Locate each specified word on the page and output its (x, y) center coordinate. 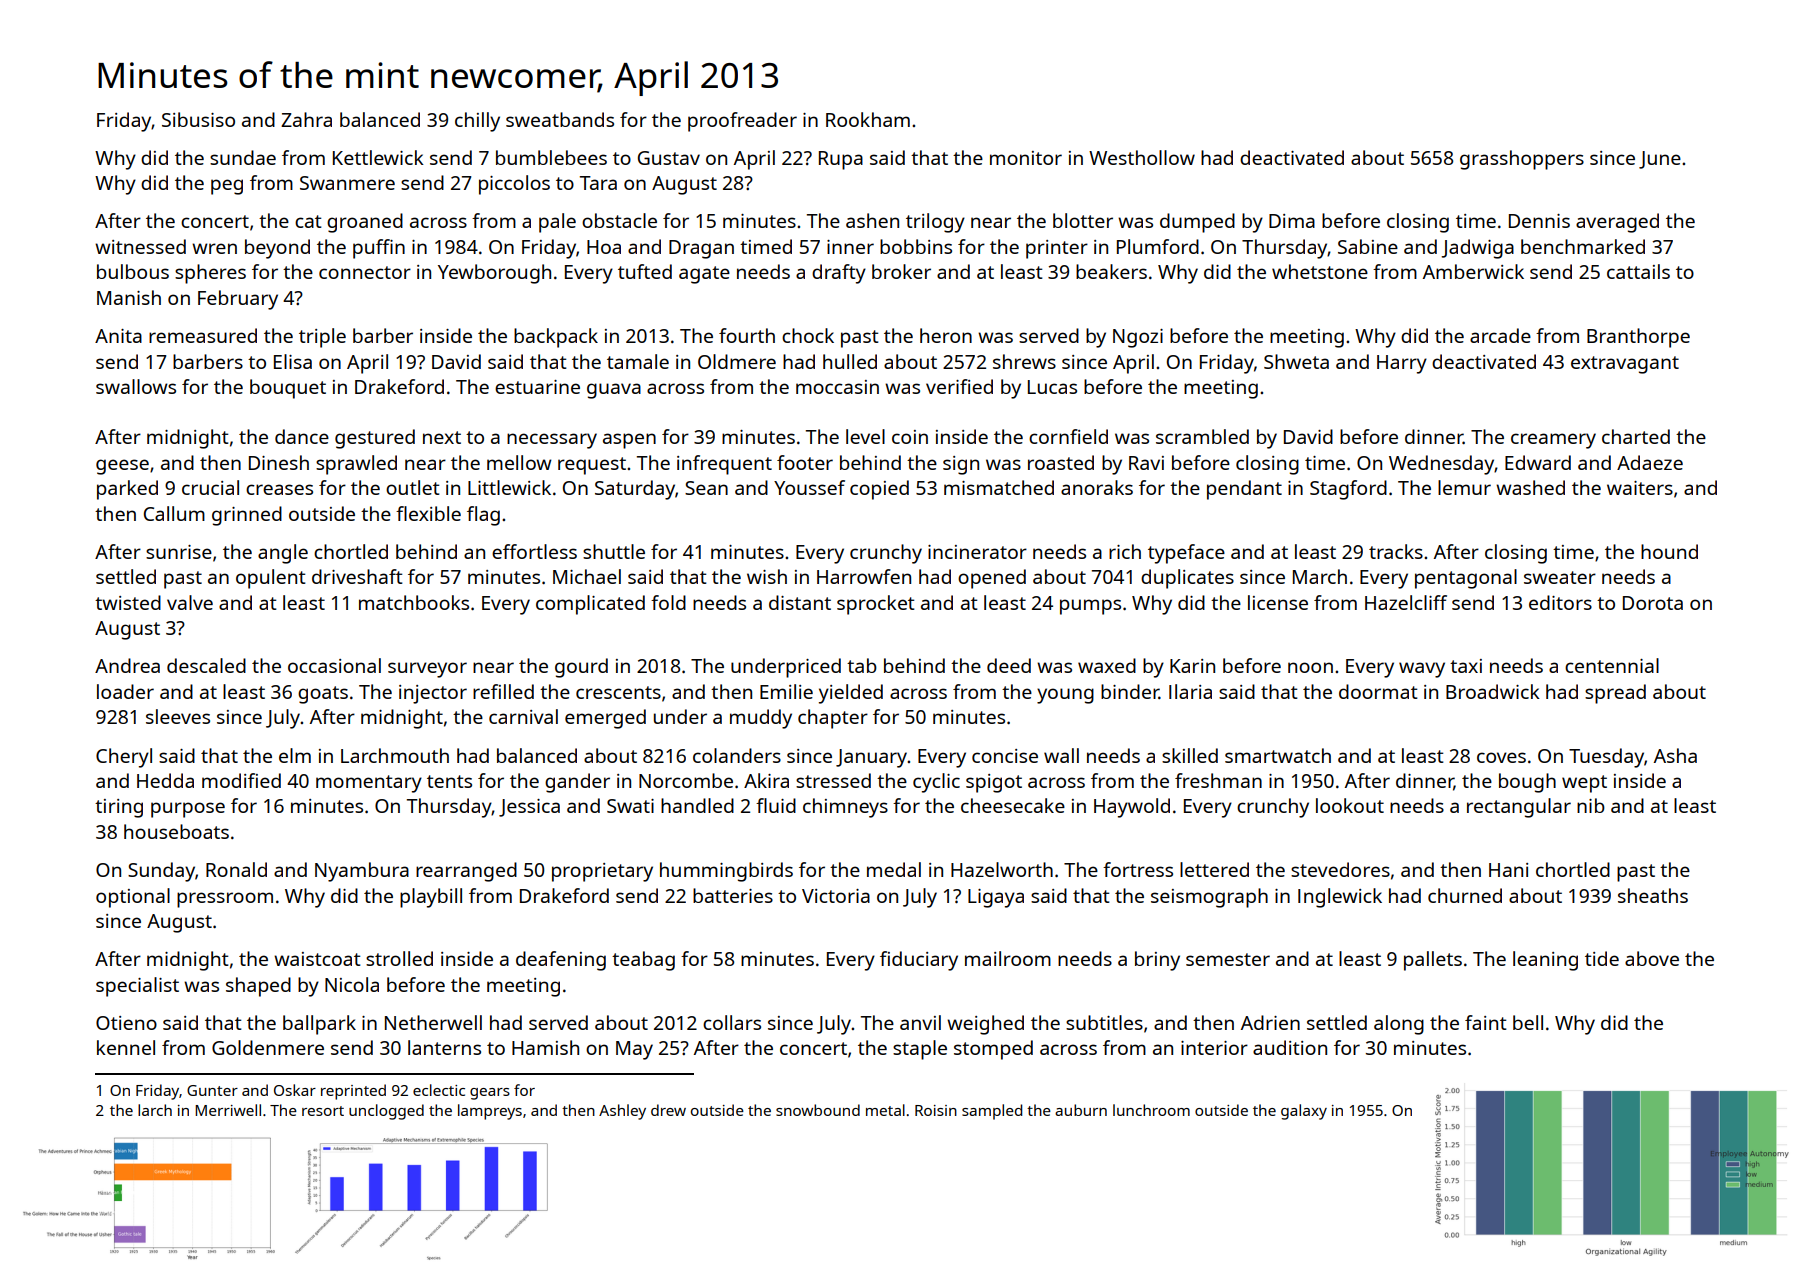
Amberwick (1473, 271)
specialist (137, 987)
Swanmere (347, 183)
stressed (833, 780)
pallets (1433, 961)
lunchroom (1151, 1110)
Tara (598, 183)
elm (295, 755)
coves (1501, 757)
